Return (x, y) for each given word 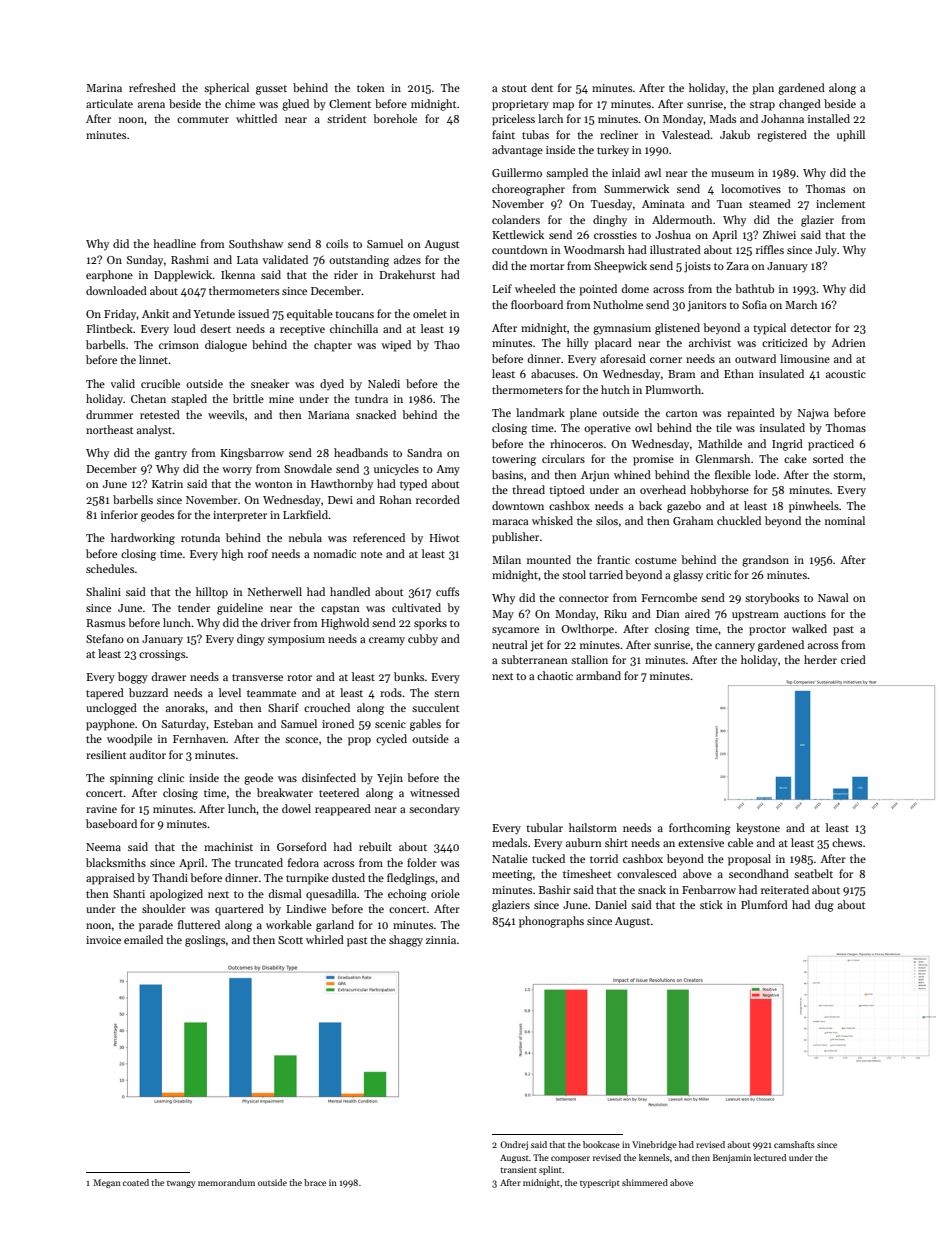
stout (514, 88)
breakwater (285, 792)
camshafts (794, 1144)
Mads (722, 118)
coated (136, 1182)
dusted (348, 877)
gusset (271, 90)
